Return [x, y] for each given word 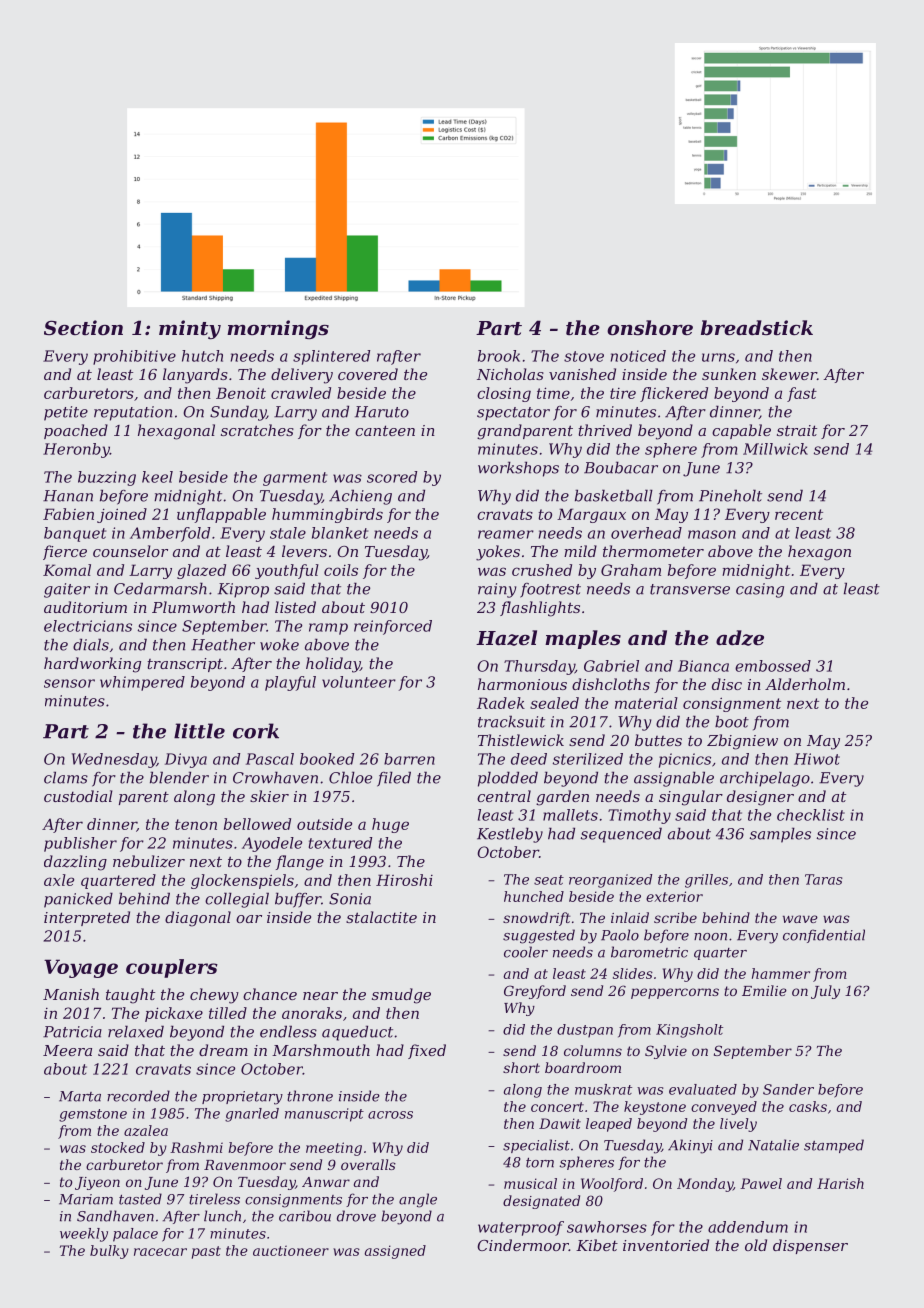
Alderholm [805, 684]
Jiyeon [97, 1183]
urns [718, 357]
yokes [498, 553]
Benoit [241, 393]
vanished [582, 374]
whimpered [142, 683]
